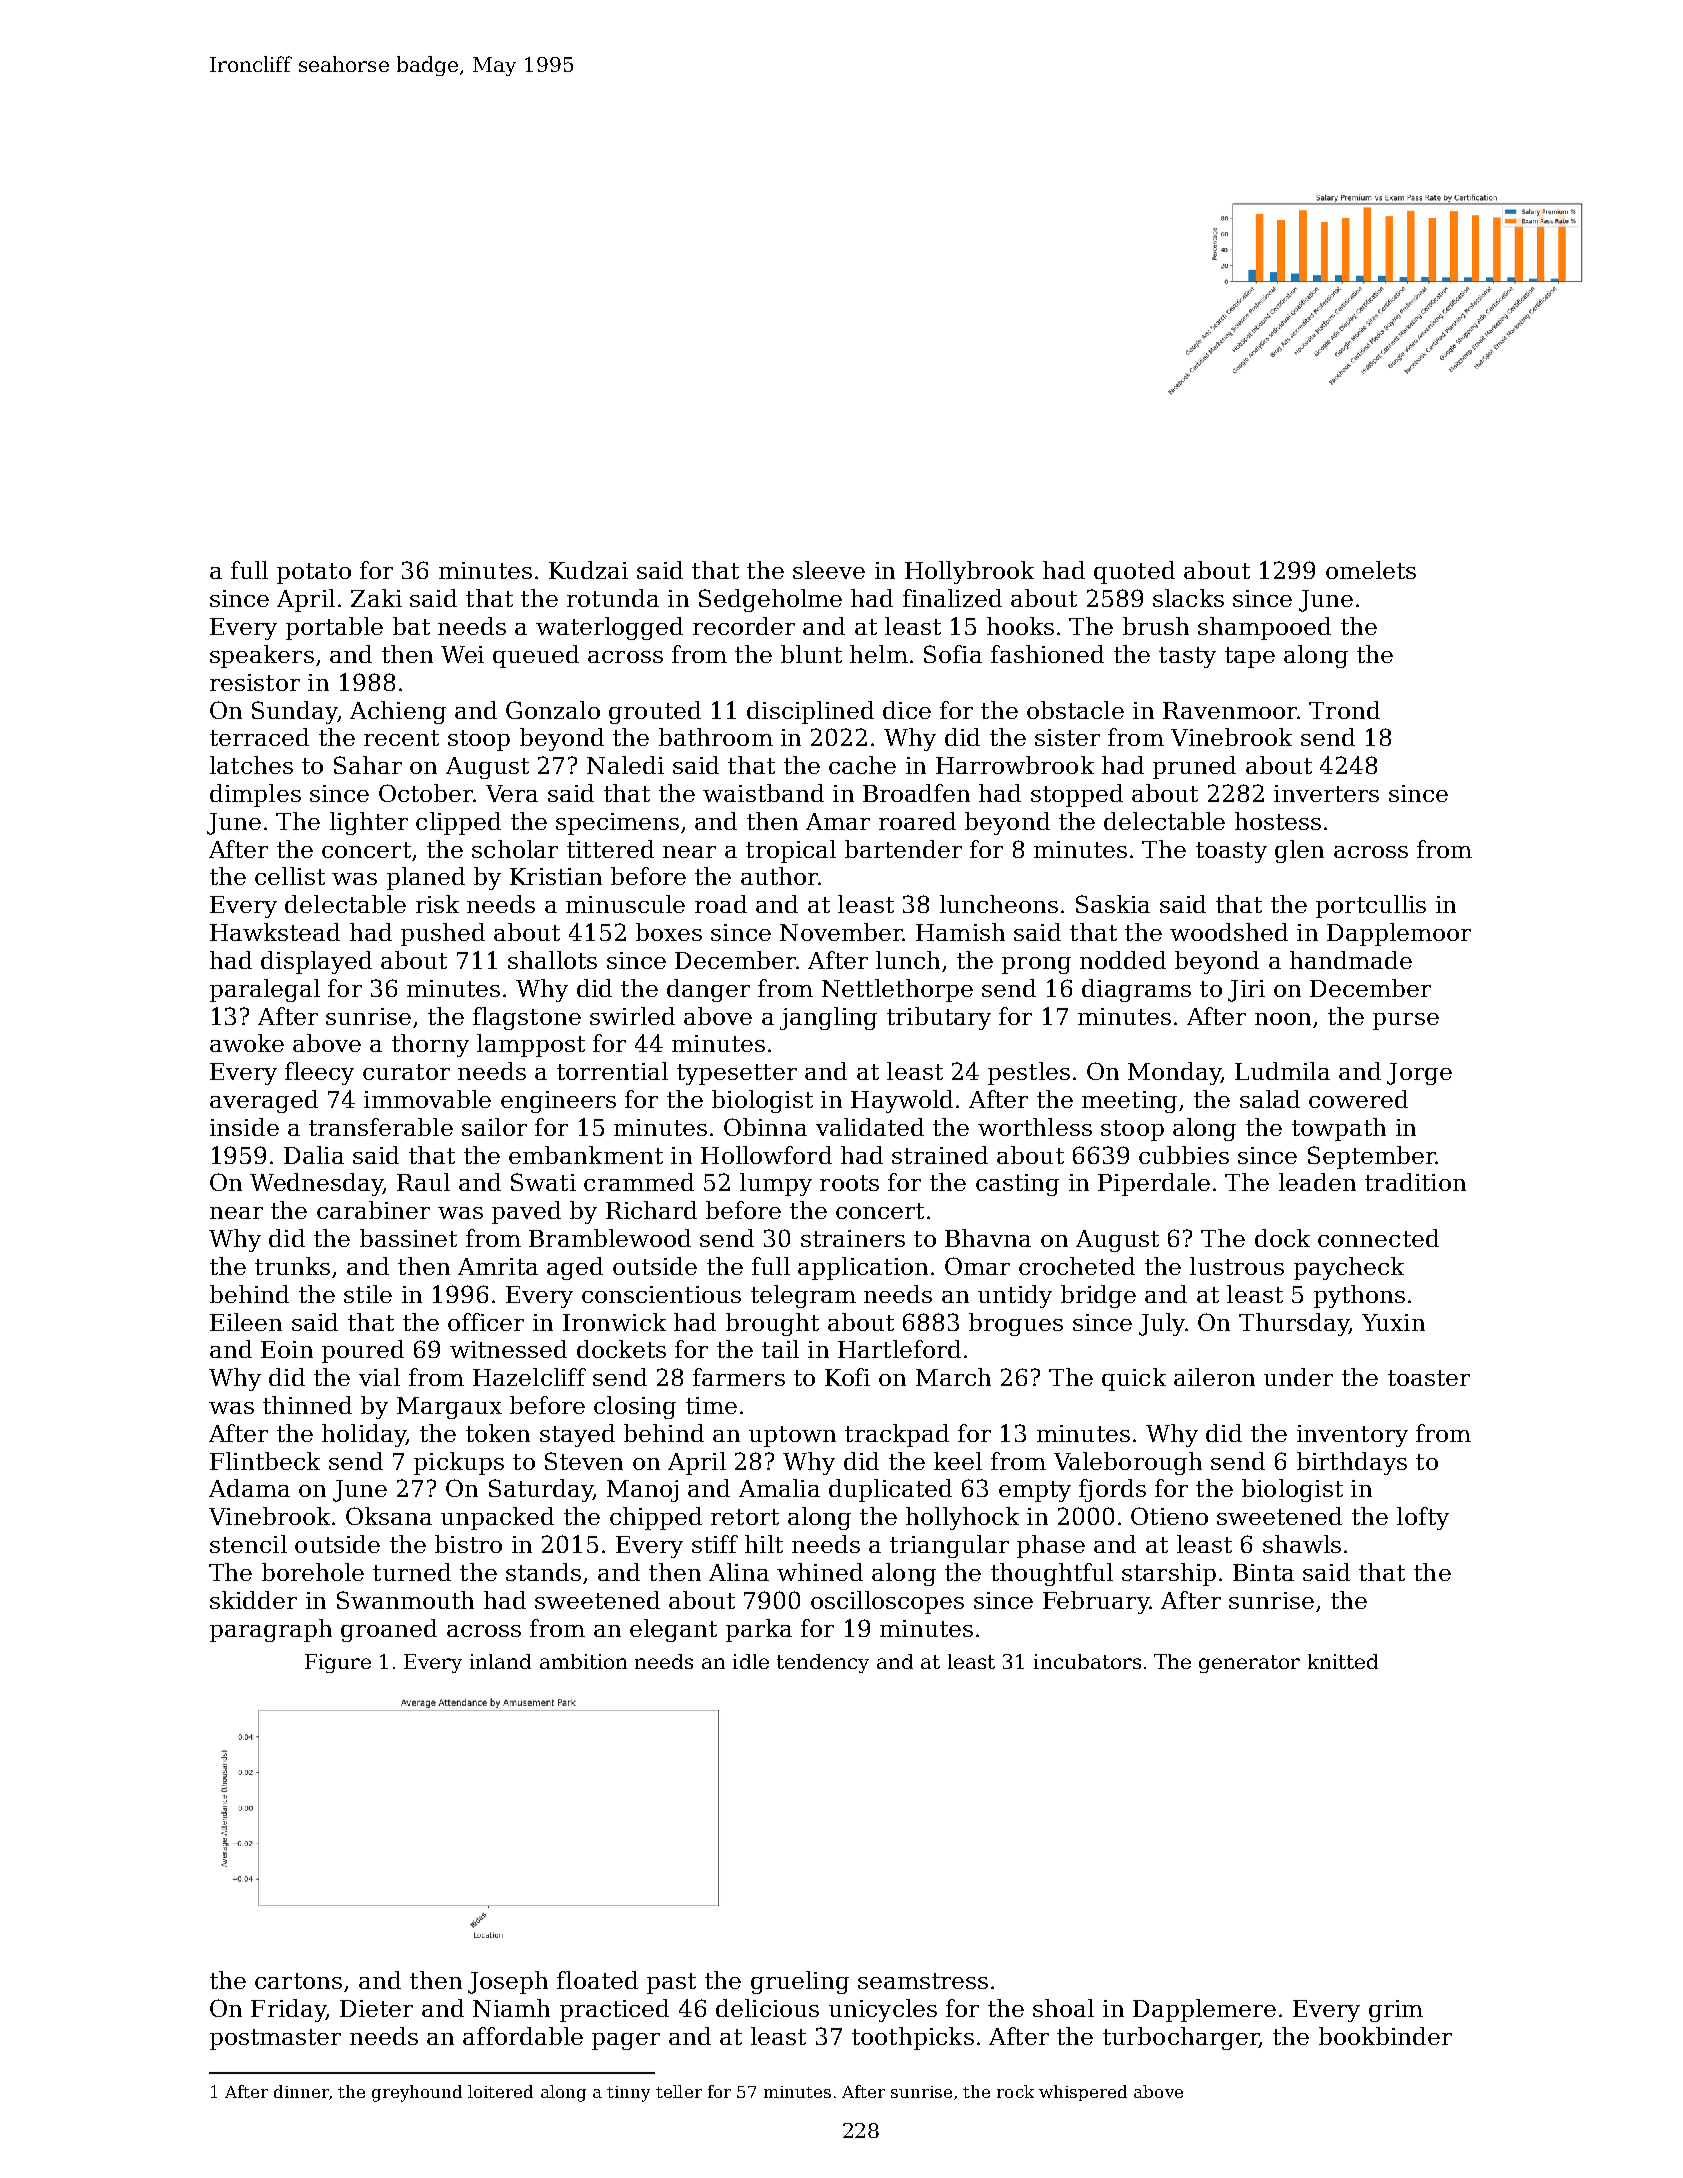 This screenshot has width=1683, height=2178. Describe the element at coordinates (500, 2091) in the screenshot. I see `loitered` at that location.
